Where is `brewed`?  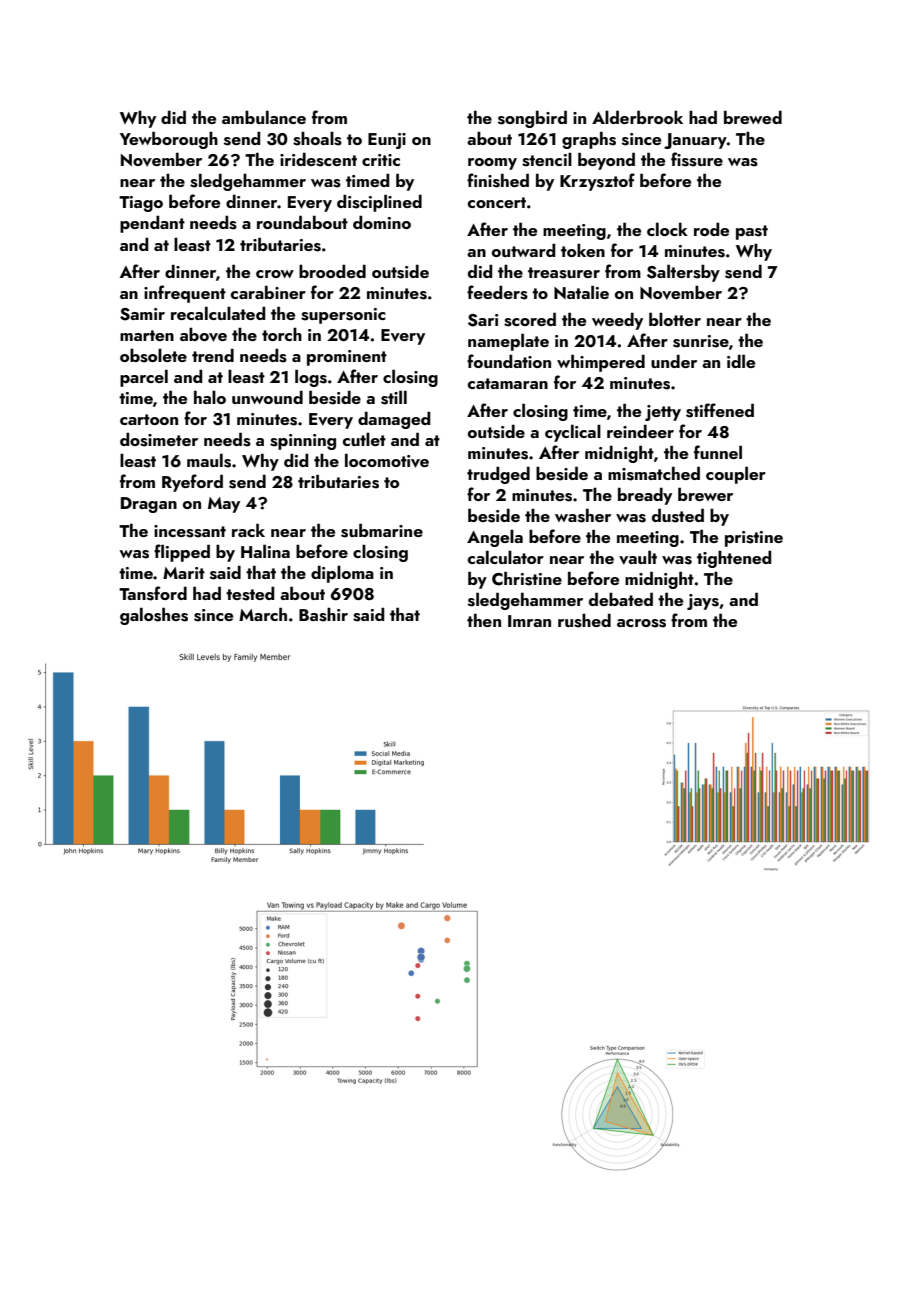 brewed is located at coordinates (753, 117).
